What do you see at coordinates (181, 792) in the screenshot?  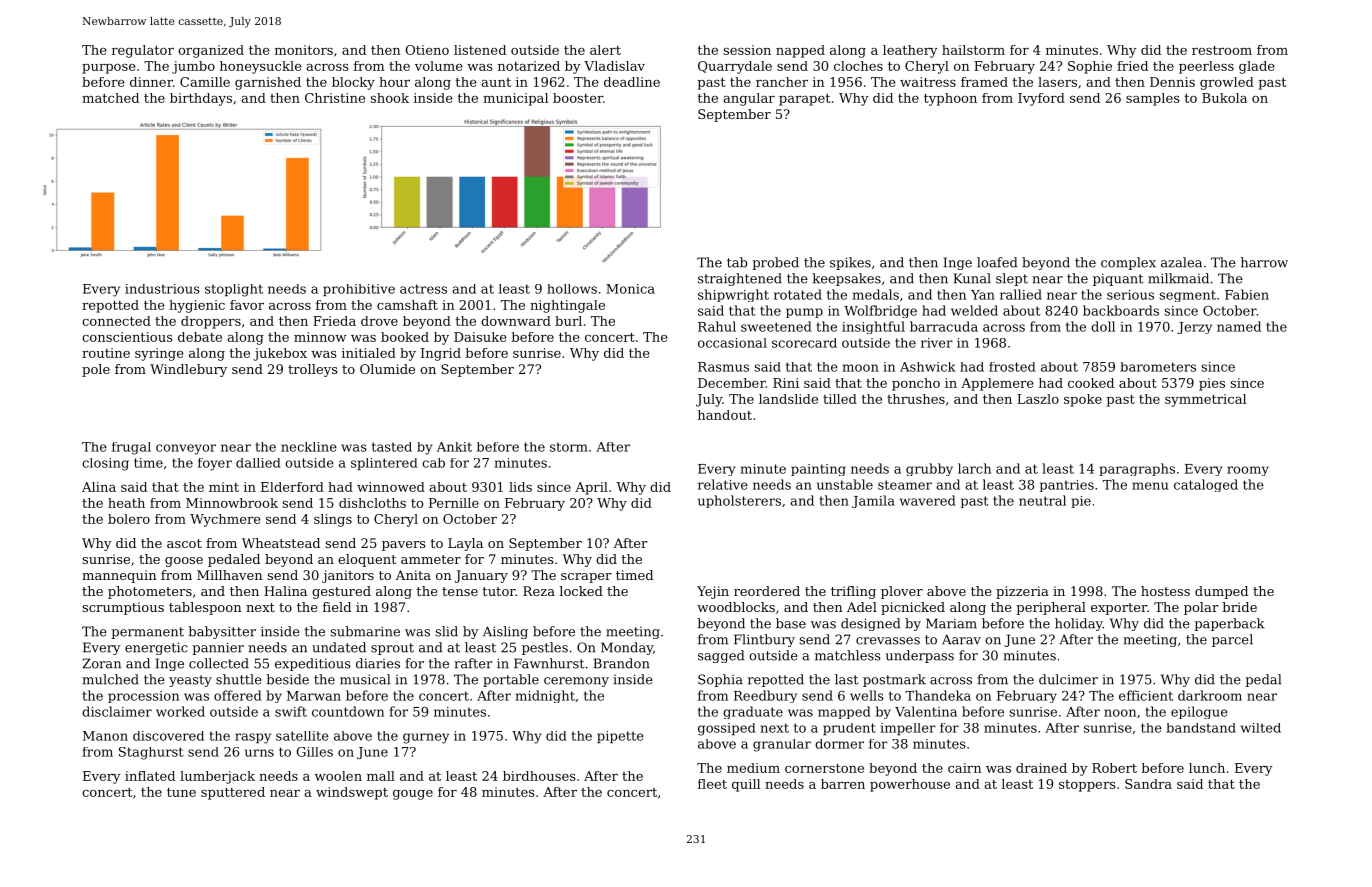 I see `tune` at bounding box center [181, 792].
